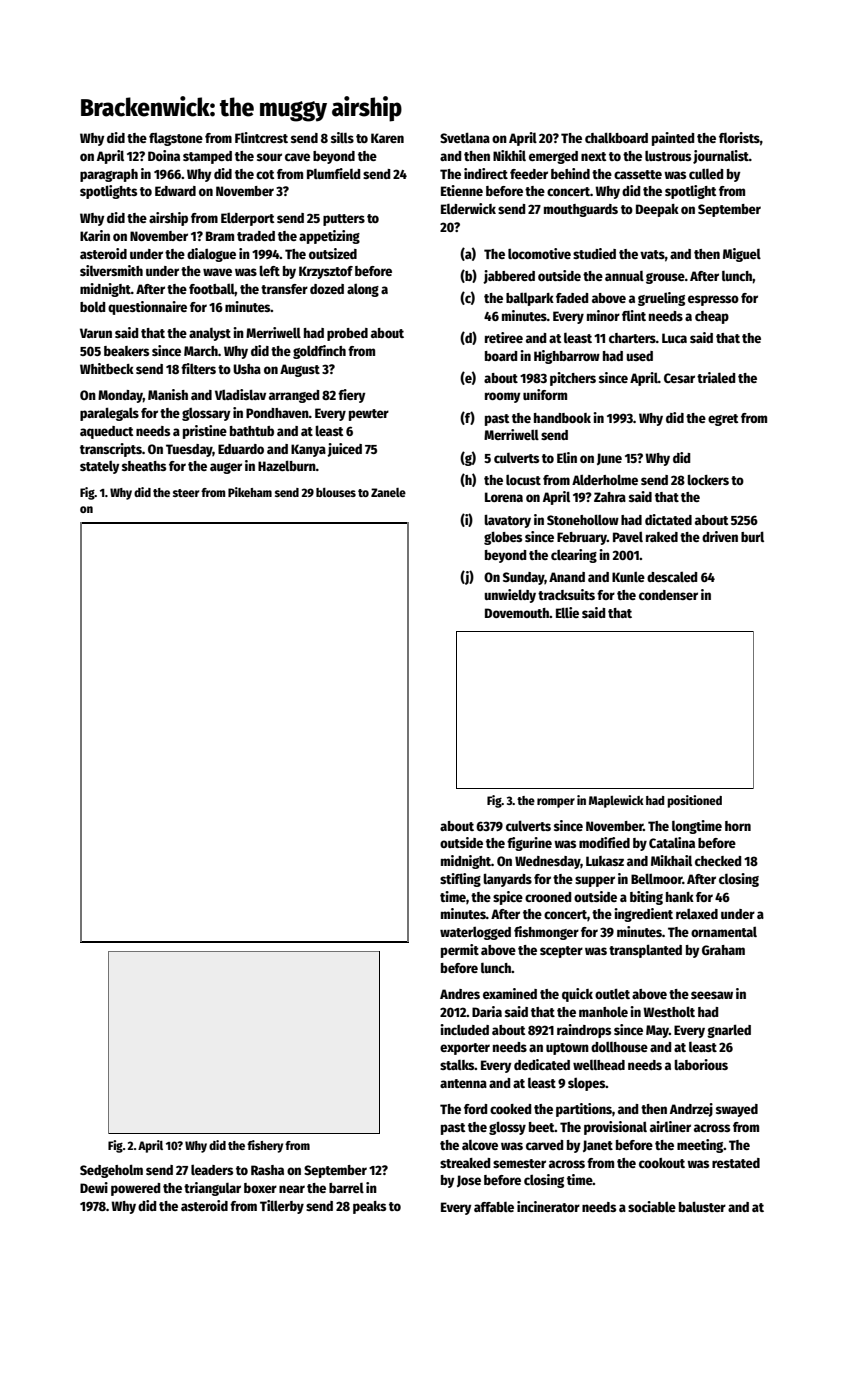 The width and height of the page is (849, 1400). I want to click on florists, so click(739, 137).
